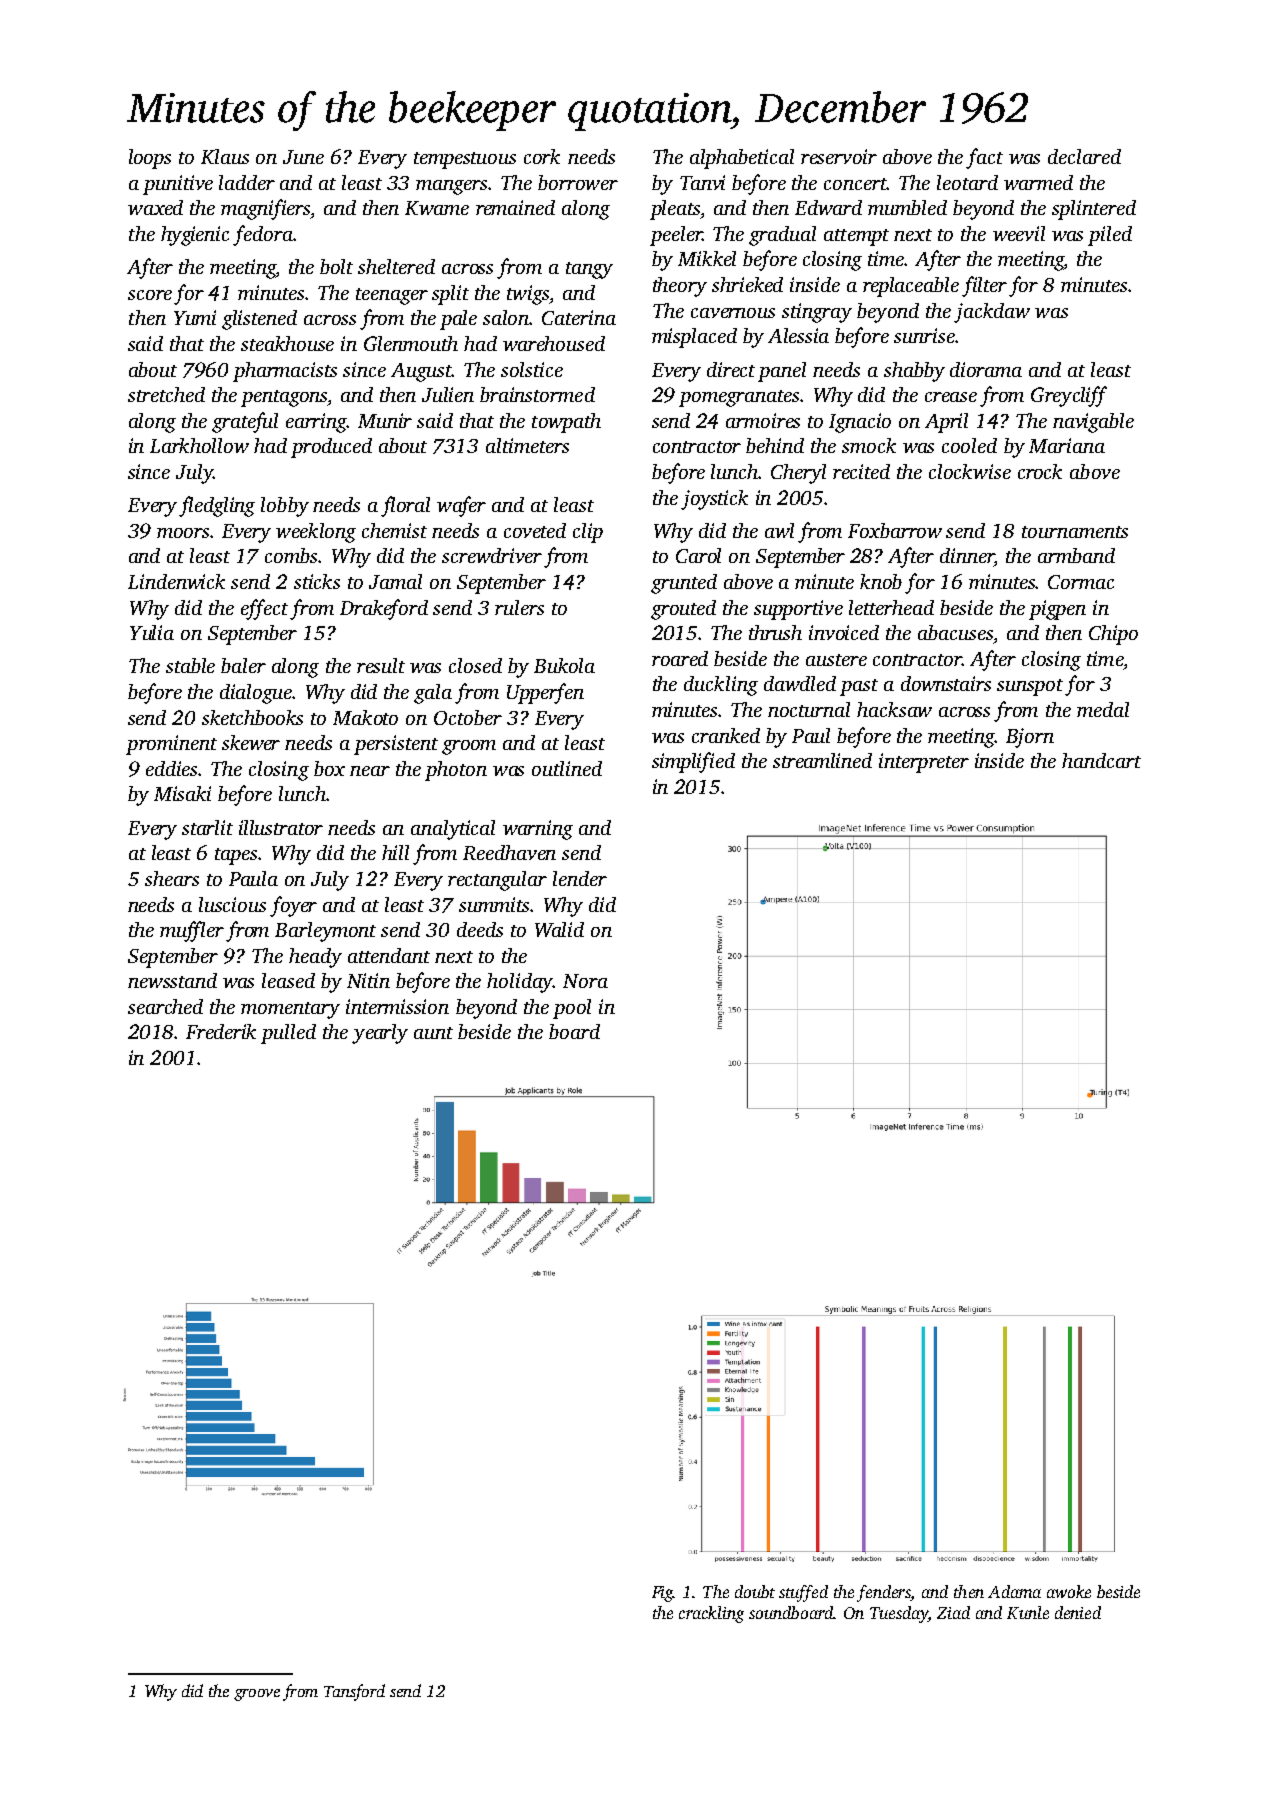  Describe the element at coordinates (884, 1593) in the page. I see `fenders` at that location.
